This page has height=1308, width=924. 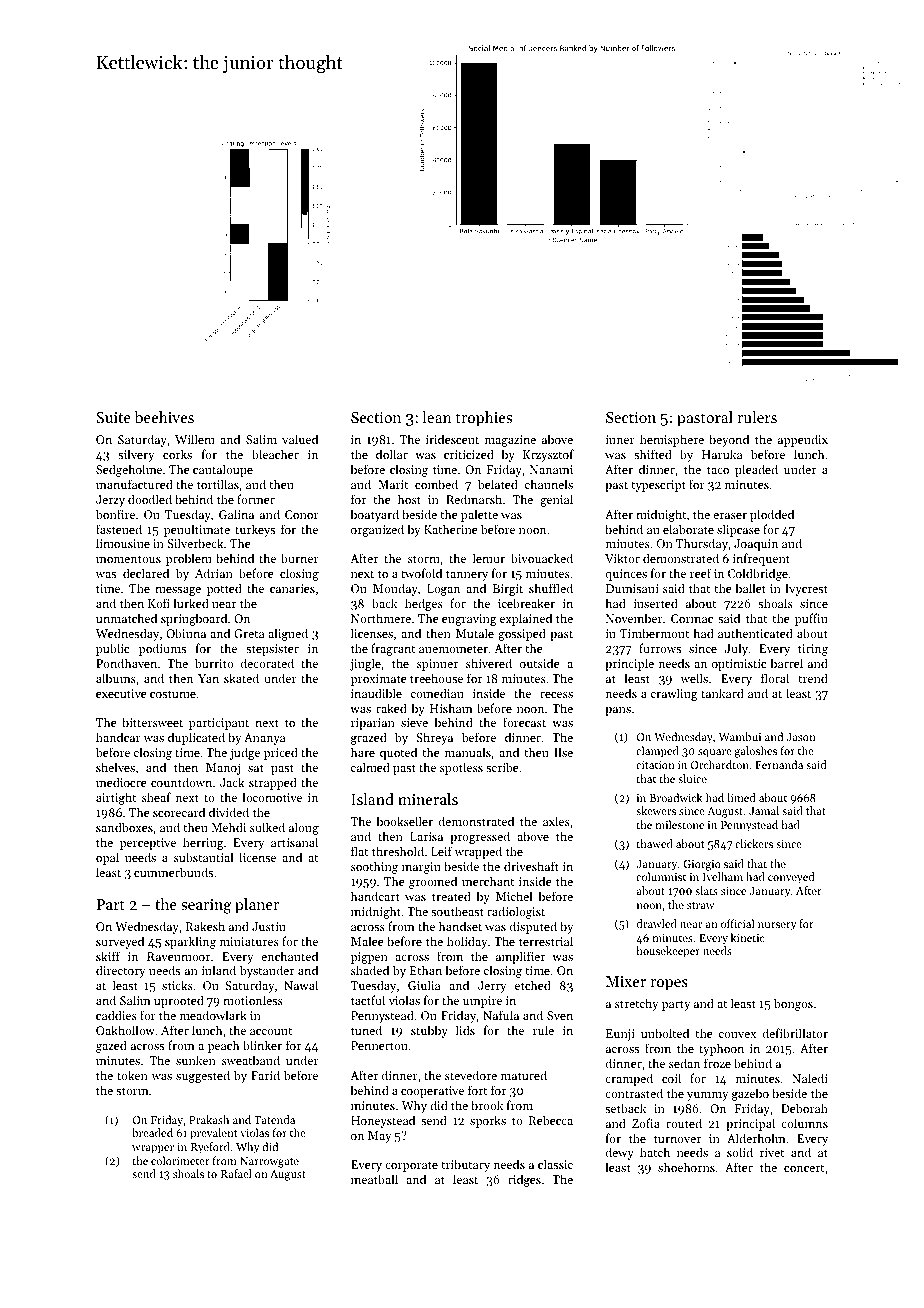 I want to click on Rebecca, so click(x=551, y=1120).
